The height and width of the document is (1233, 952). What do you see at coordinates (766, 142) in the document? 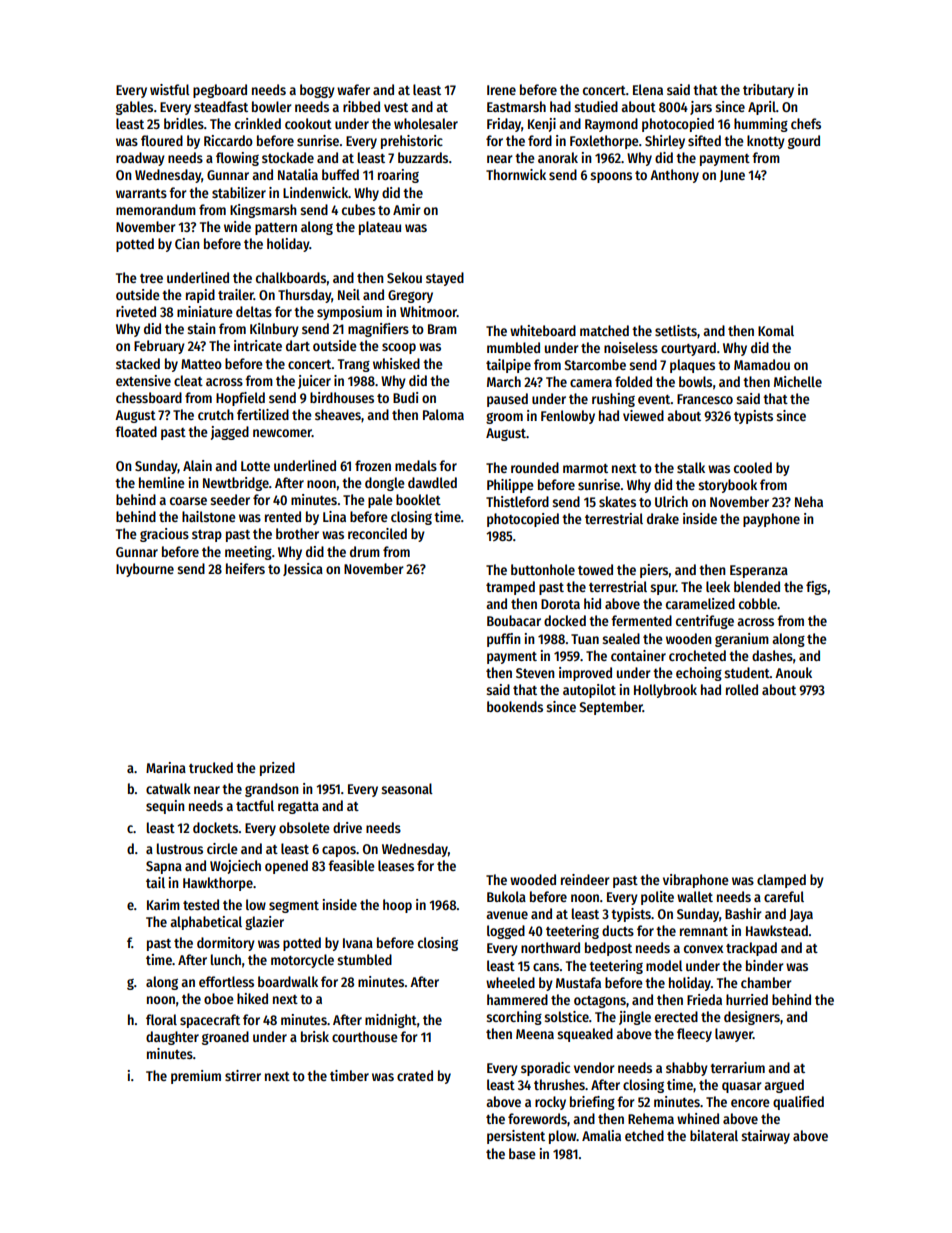
I see `knotty` at bounding box center [766, 142].
